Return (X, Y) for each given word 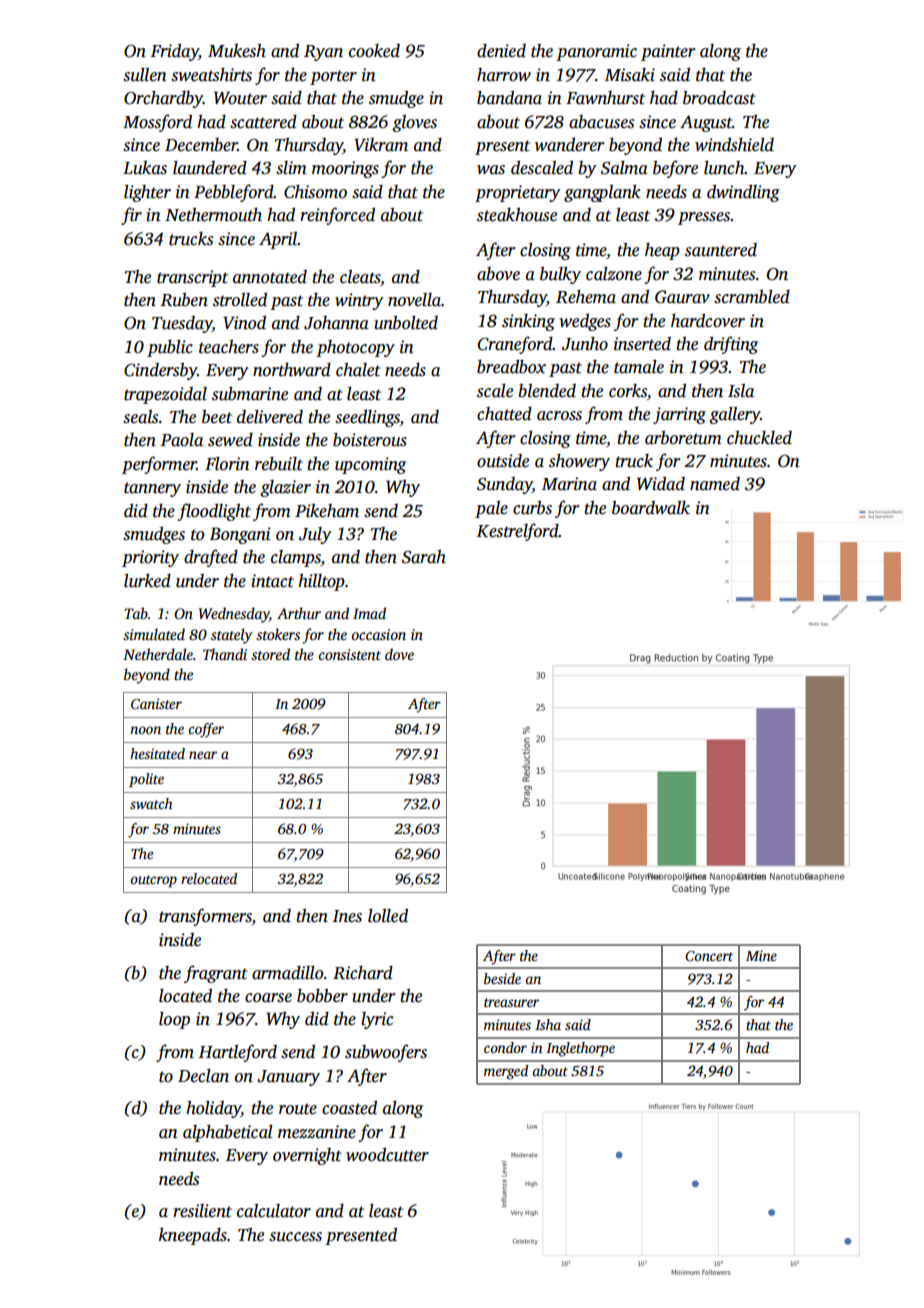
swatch (151, 803)
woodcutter (387, 1155)
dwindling (743, 193)
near (203, 755)
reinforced (337, 216)
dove (399, 654)
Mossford (157, 123)
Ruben (184, 300)
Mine (761, 955)
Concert (709, 956)
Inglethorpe (580, 1049)
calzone (614, 274)
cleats (360, 277)
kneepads (193, 1236)
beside (502, 978)
